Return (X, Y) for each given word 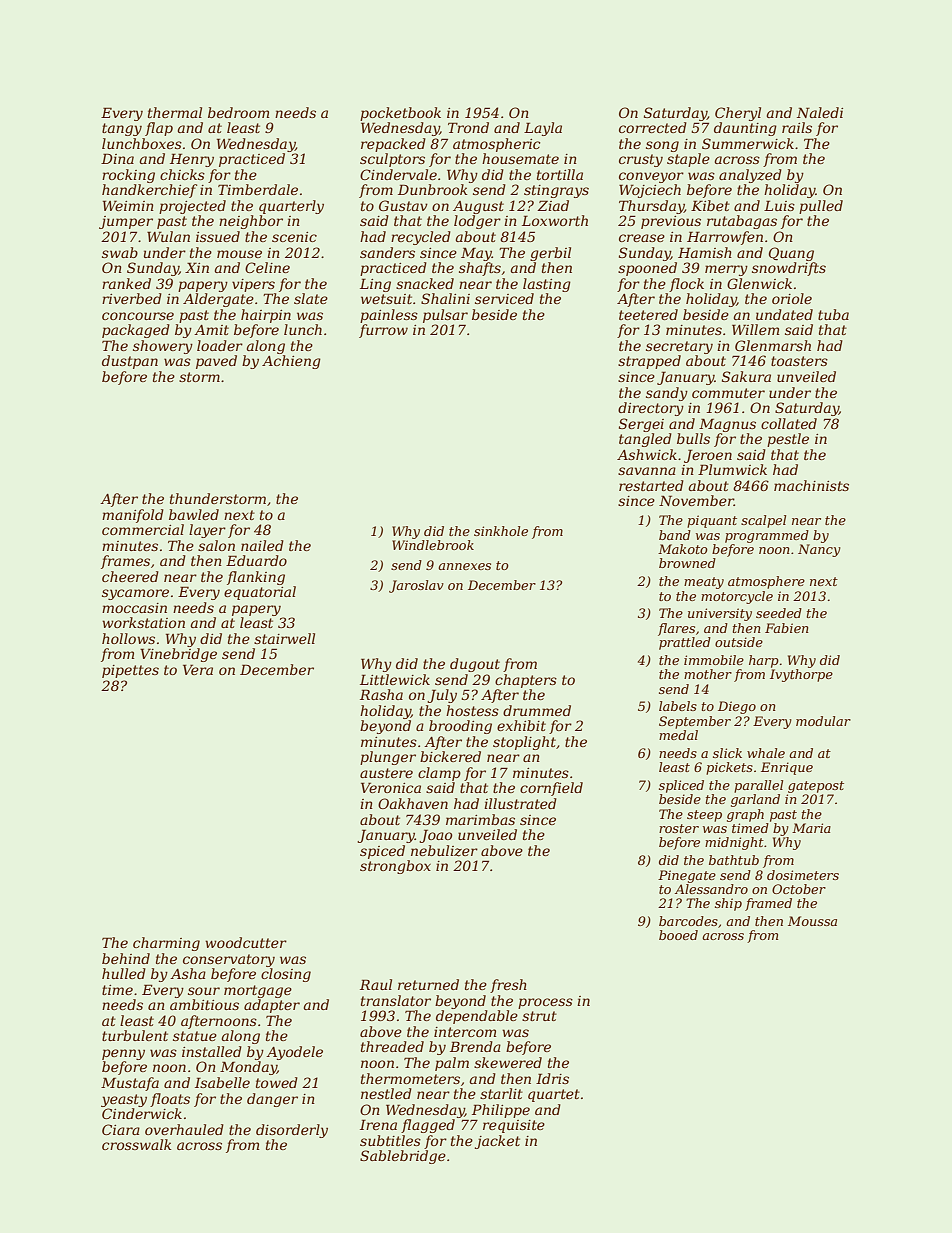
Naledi (820, 112)
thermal (175, 112)
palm (452, 1064)
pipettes (130, 671)
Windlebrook (433, 545)
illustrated (520, 803)
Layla (543, 129)
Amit (211, 330)
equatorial (260, 593)
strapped (649, 362)
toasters (799, 361)
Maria (811, 828)
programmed (767, 536)
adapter (272, 1006)
